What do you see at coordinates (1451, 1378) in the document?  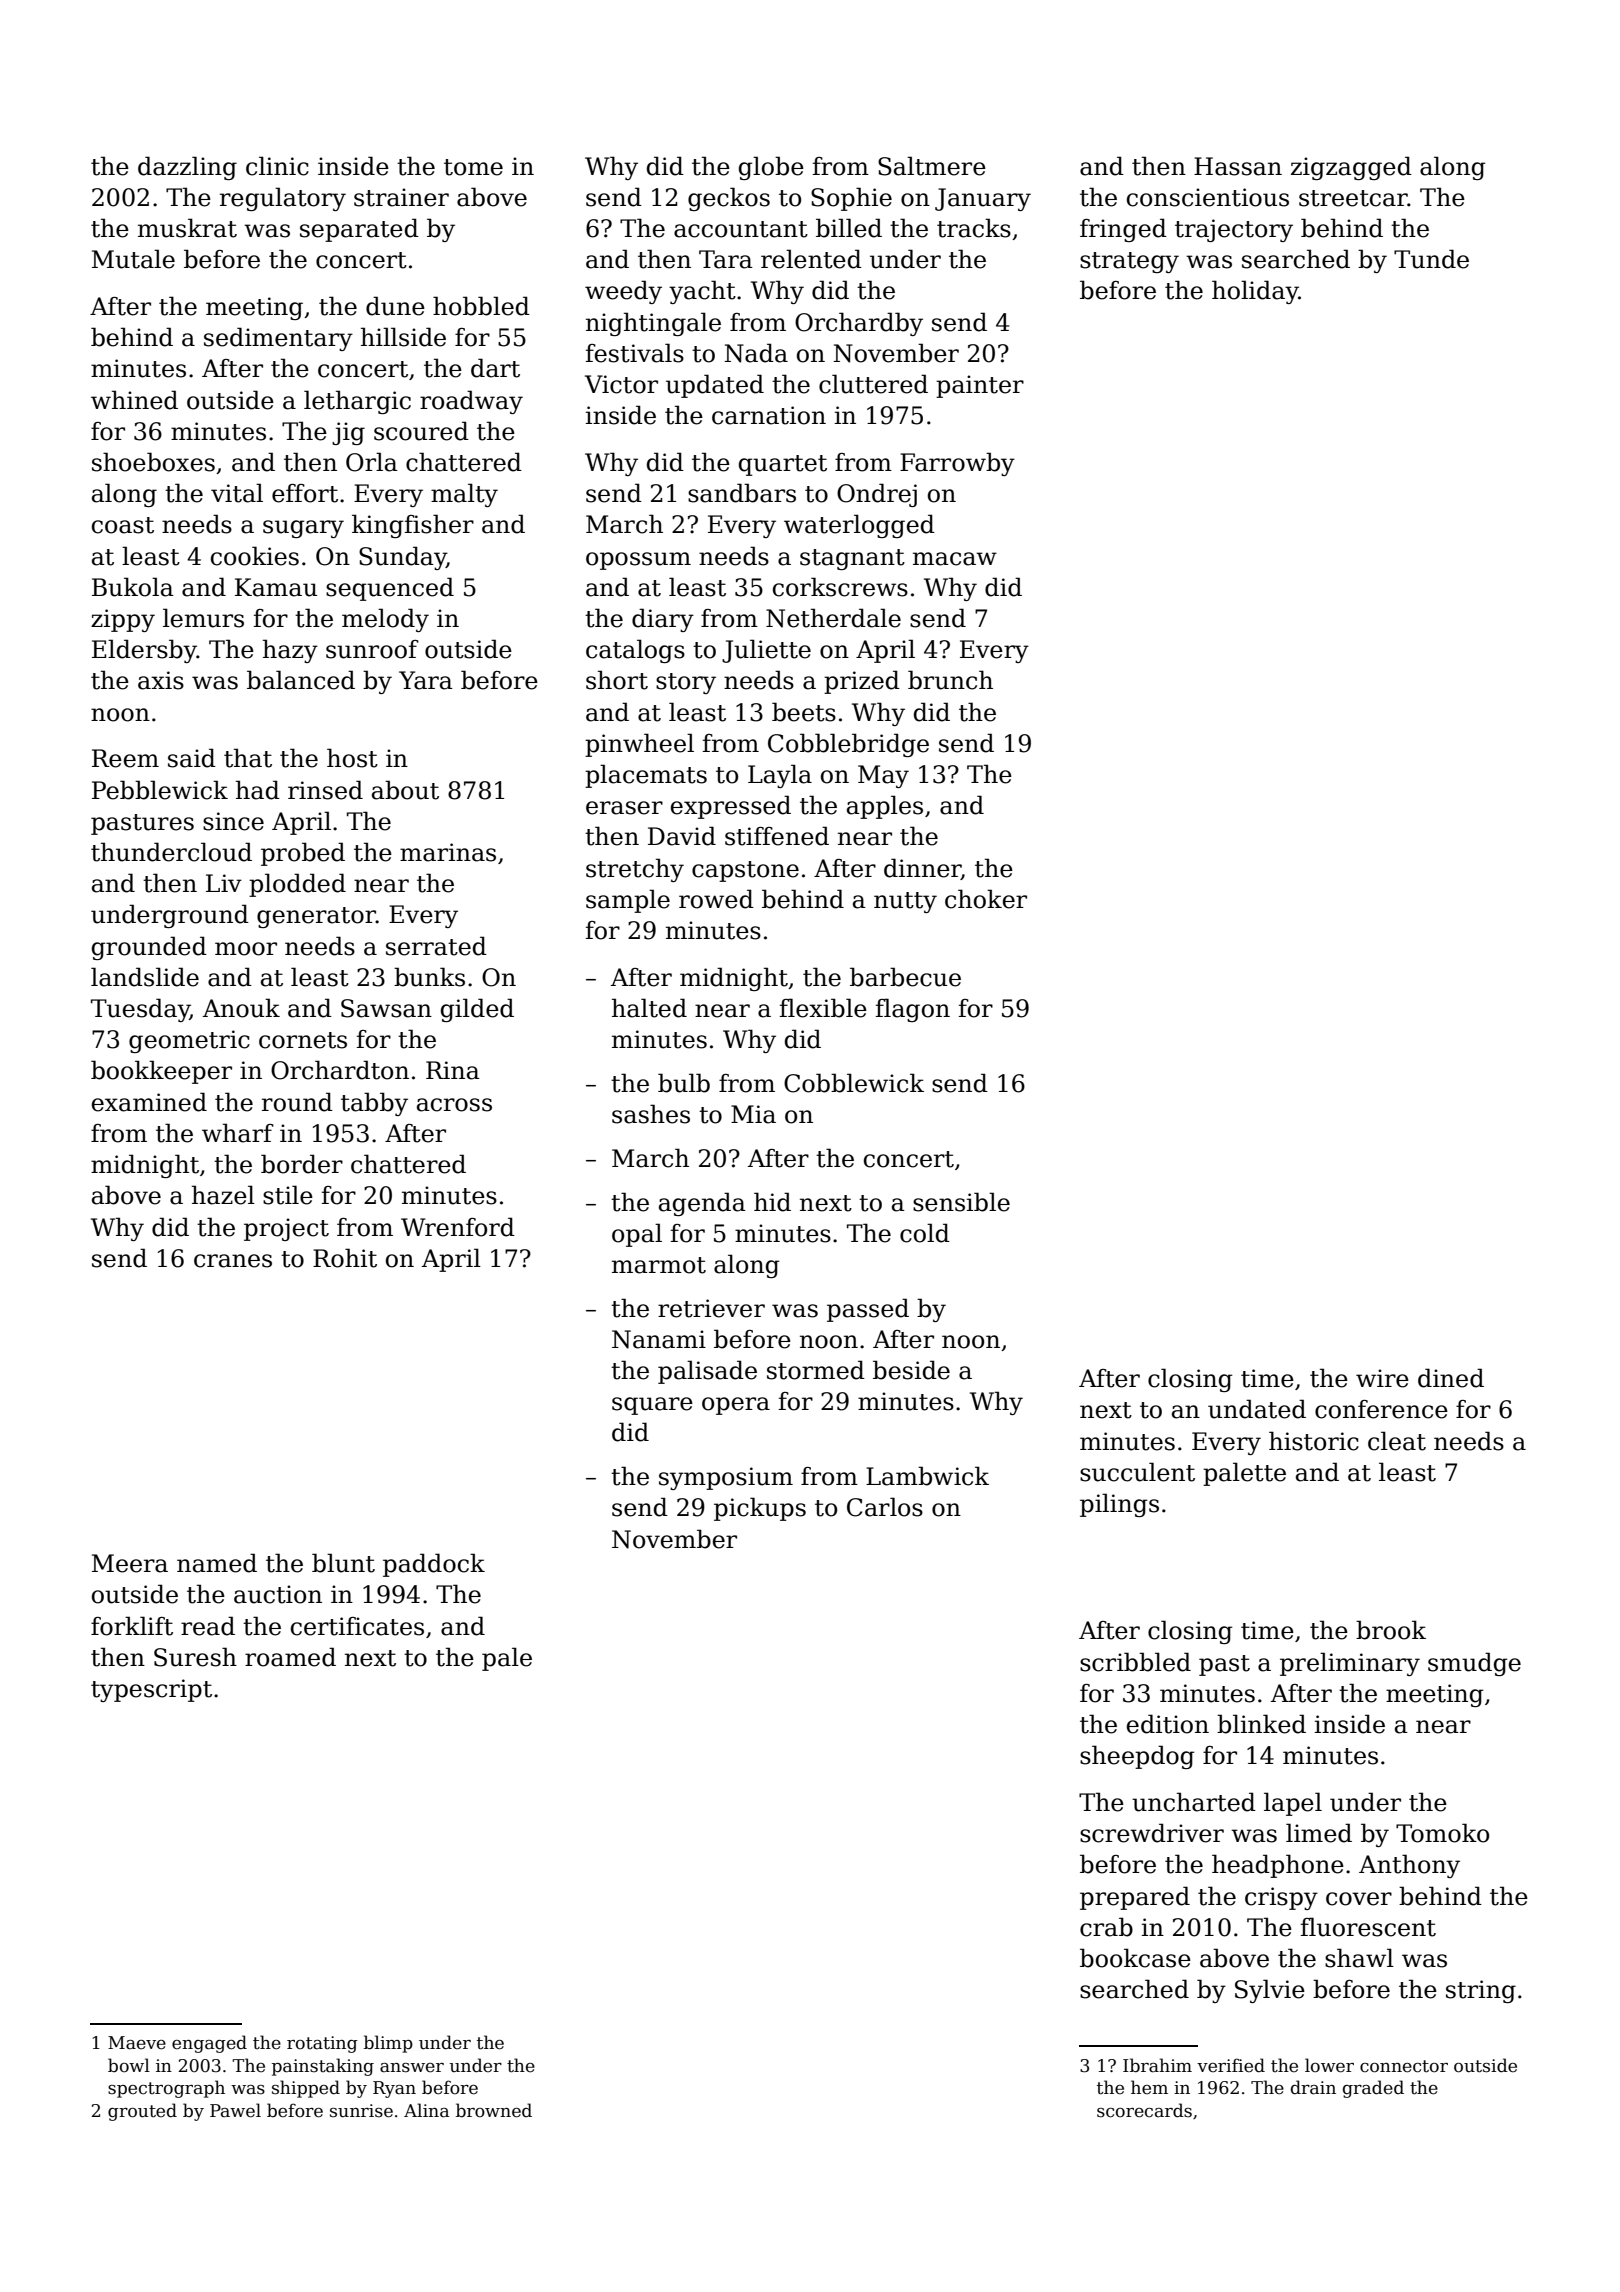 I see `dined` at bounding box center [1451, 1378].
